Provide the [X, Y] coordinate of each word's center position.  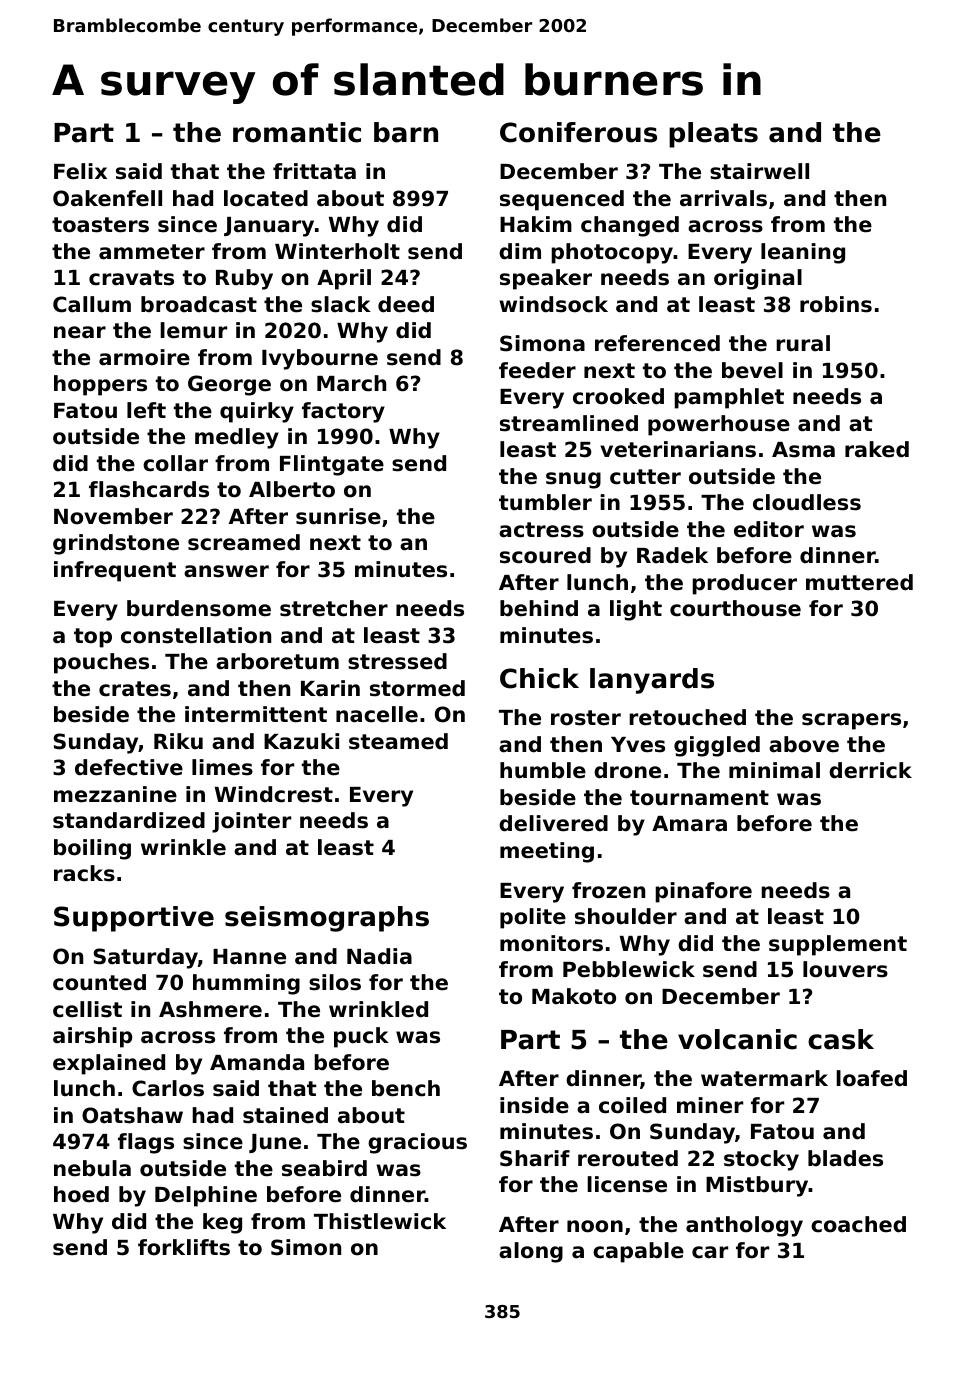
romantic [297, 132]
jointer [251, 822]
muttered [859, 582]
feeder [537, 370]
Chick [539, 678]
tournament [699, 798]
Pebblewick [629, 969]
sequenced [562, 200]
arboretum [277, 661]
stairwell [759, 171]
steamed [398, 741]
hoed [81, 1194]
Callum [92, 304]
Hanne [249, 957]
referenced [657, 343]
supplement [838, 945]
